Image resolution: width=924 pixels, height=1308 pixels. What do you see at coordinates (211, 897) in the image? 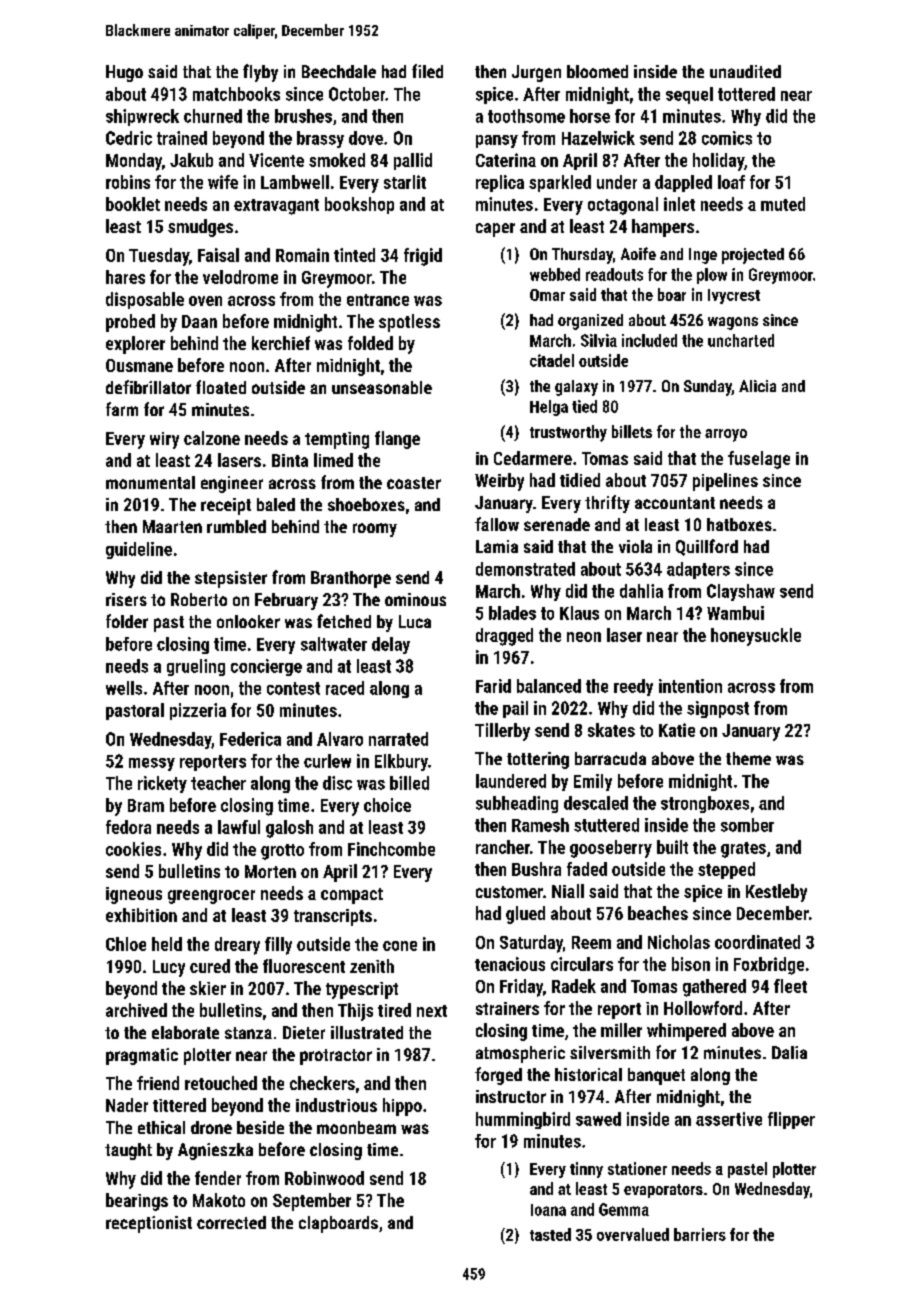
I see `greengrocer` at bounding box center [211, 897].
